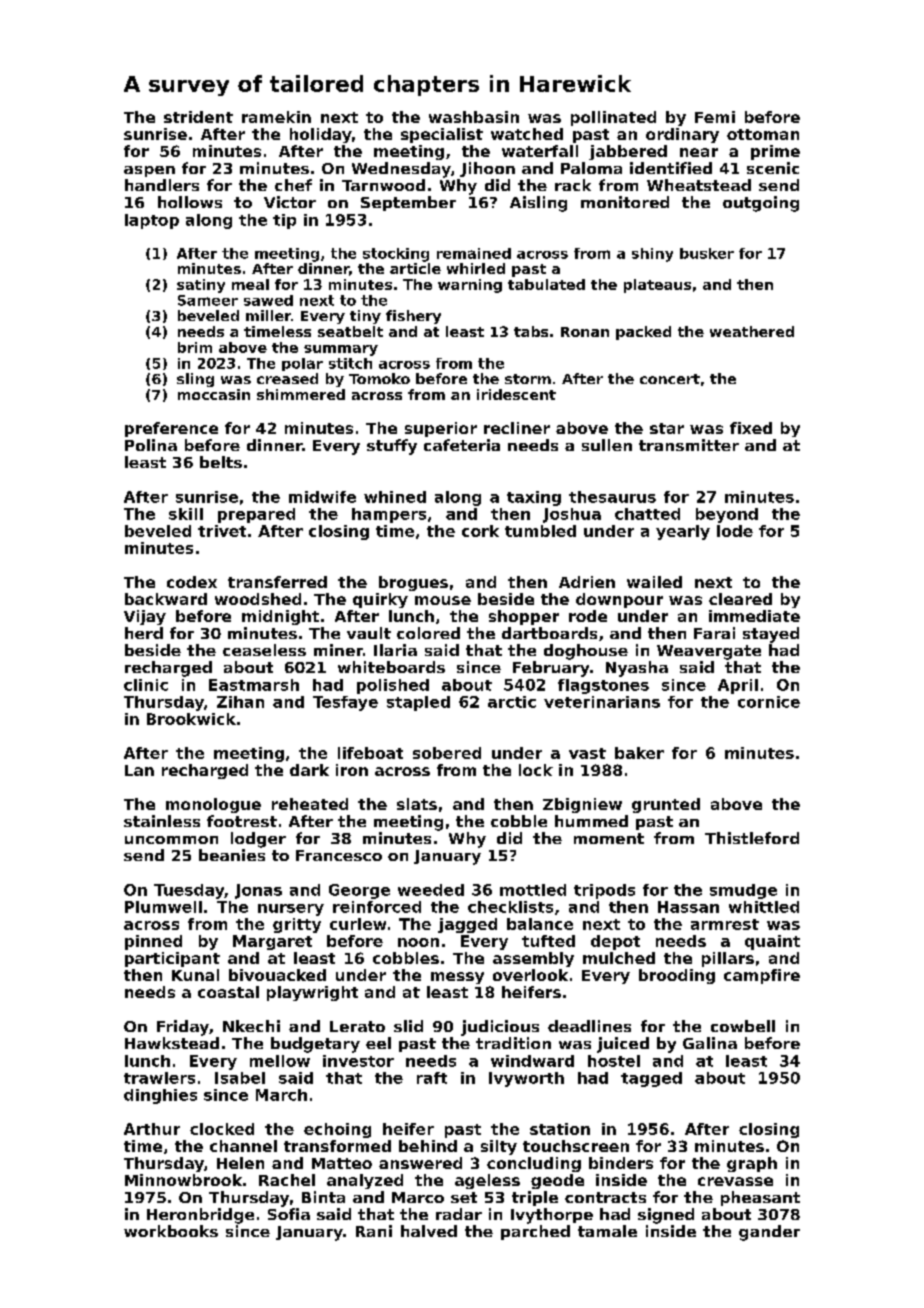  What do you see at coordinates (699, 185) in the screenshot?
I see `Wheatstead` at bounding box center [699, 185].
